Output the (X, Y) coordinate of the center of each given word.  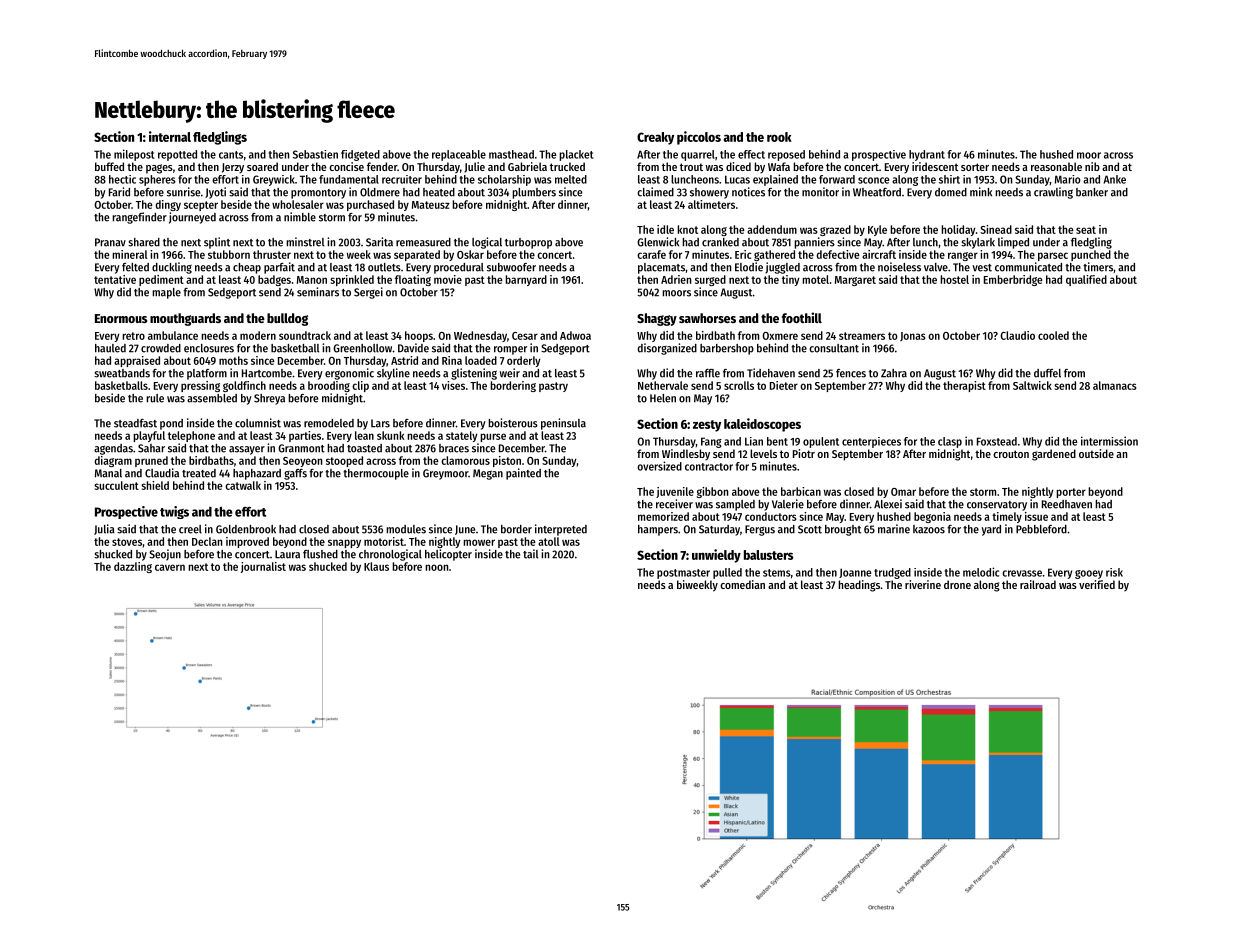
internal (170, 136)
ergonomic (349, 374)
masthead (511, 154)
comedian (742, 584)
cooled (1053, 335)
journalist (263, 567)
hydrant (927, 155)
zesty (707, 426)
